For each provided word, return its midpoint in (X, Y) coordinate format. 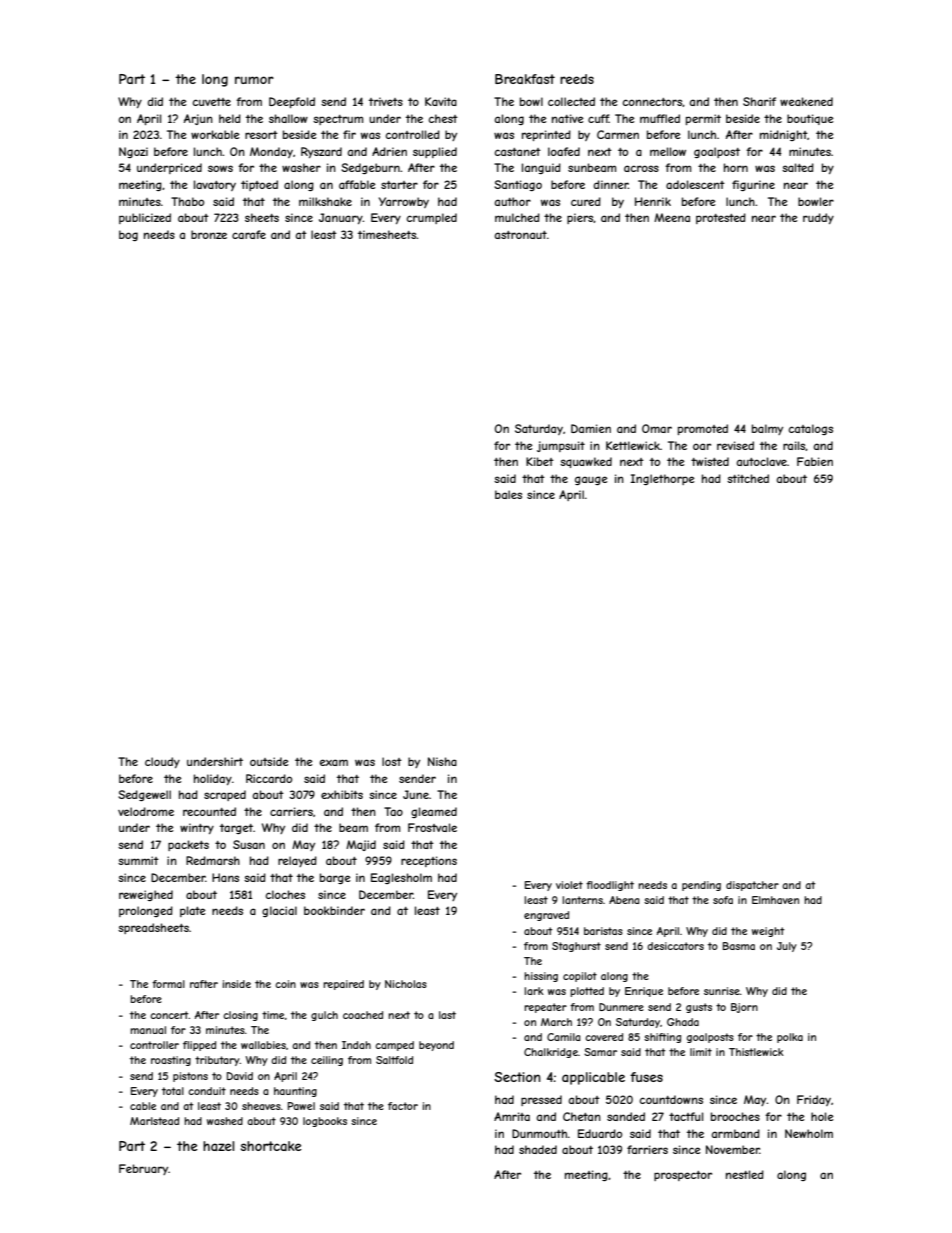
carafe (249, 234)
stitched (748, 478)
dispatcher (752, 886)
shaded (538, 1149)
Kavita (441, 101)
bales (508, 494)
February (143, 1169)
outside (269, 761)
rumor (254, 80)
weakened (806, 101)
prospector (683, 1176)
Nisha (442, 761)
